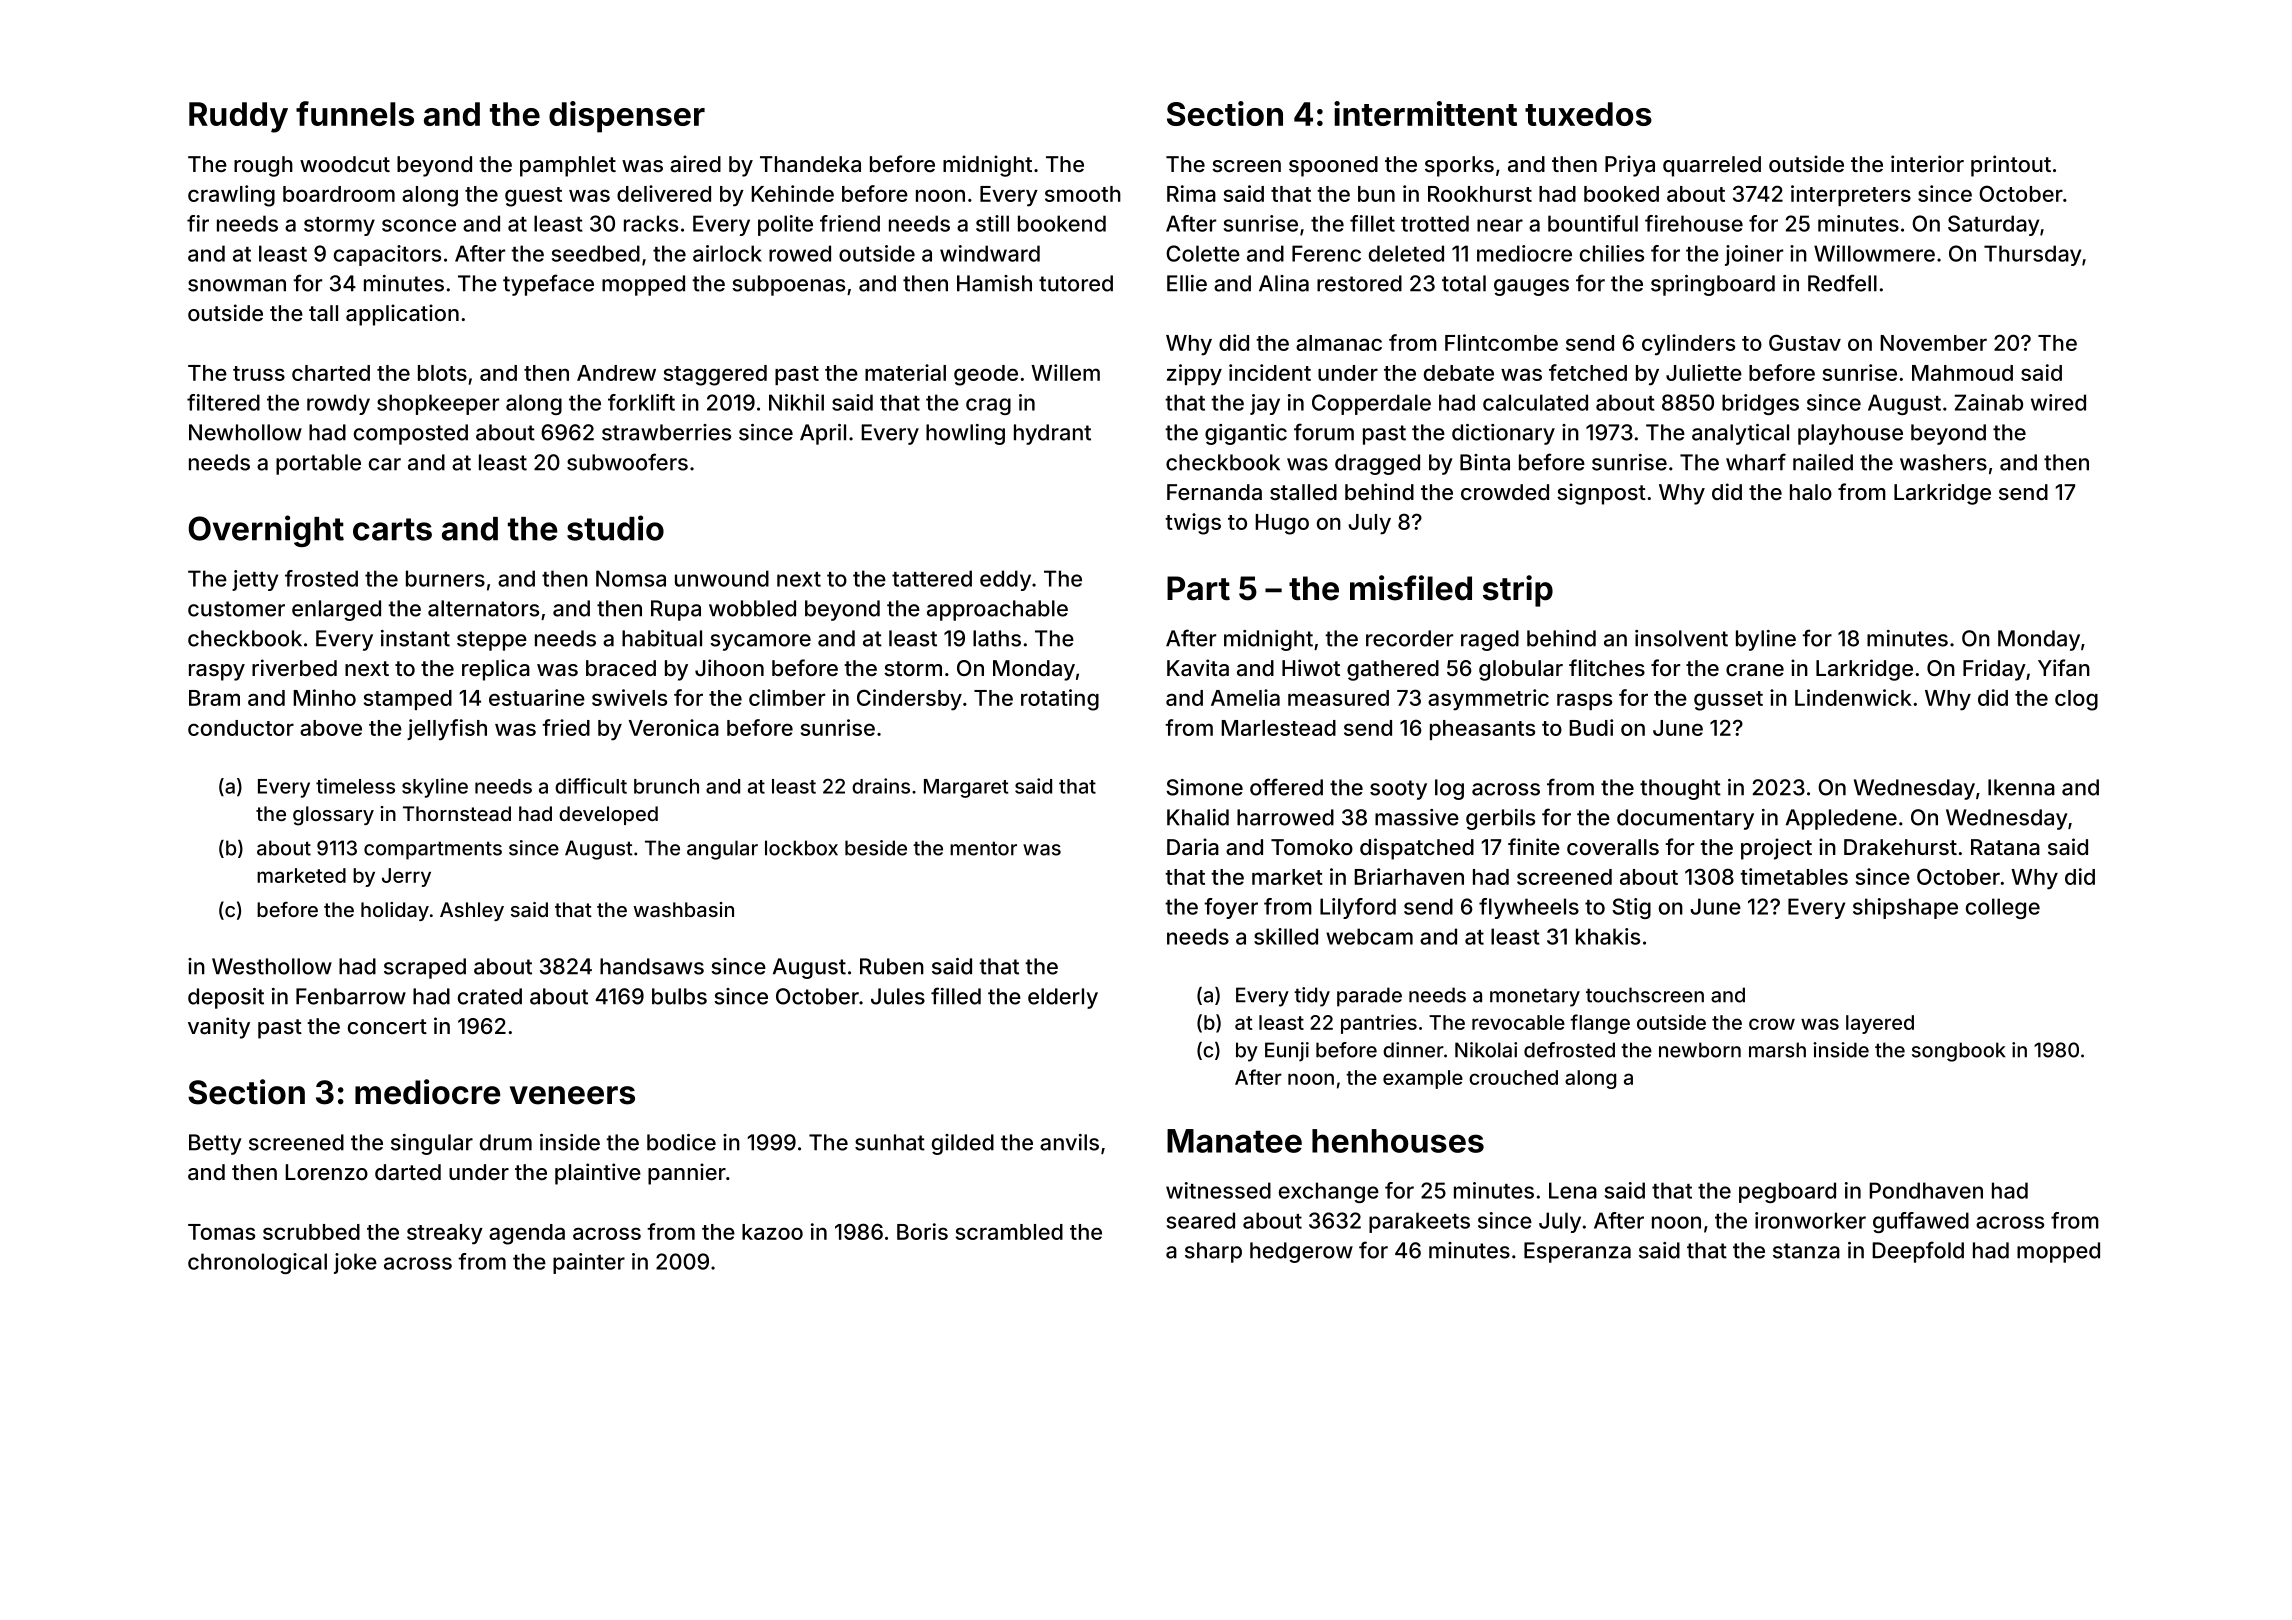 Image resolution: width=2292 pixels, height=1620 pixels. Describe the element at coordinates (1777, 1050) in the document. I see `marsh` at that location.
